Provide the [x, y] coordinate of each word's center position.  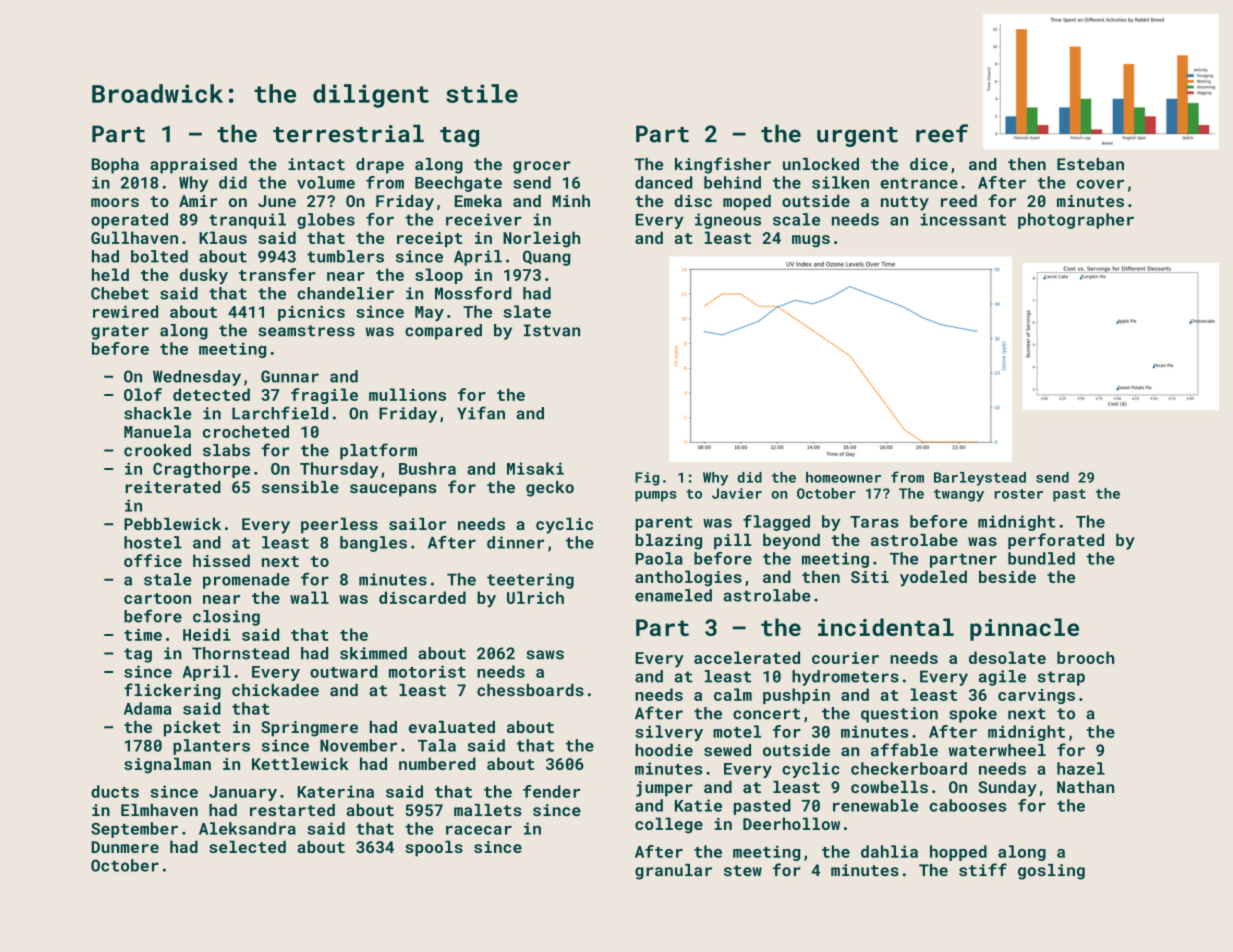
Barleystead [980, 479]
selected [247, 846]
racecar [479, 830]
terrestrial [348, 134]
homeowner [843, 477]
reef [942, 133]
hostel [153, 542]
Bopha [115, 166]
